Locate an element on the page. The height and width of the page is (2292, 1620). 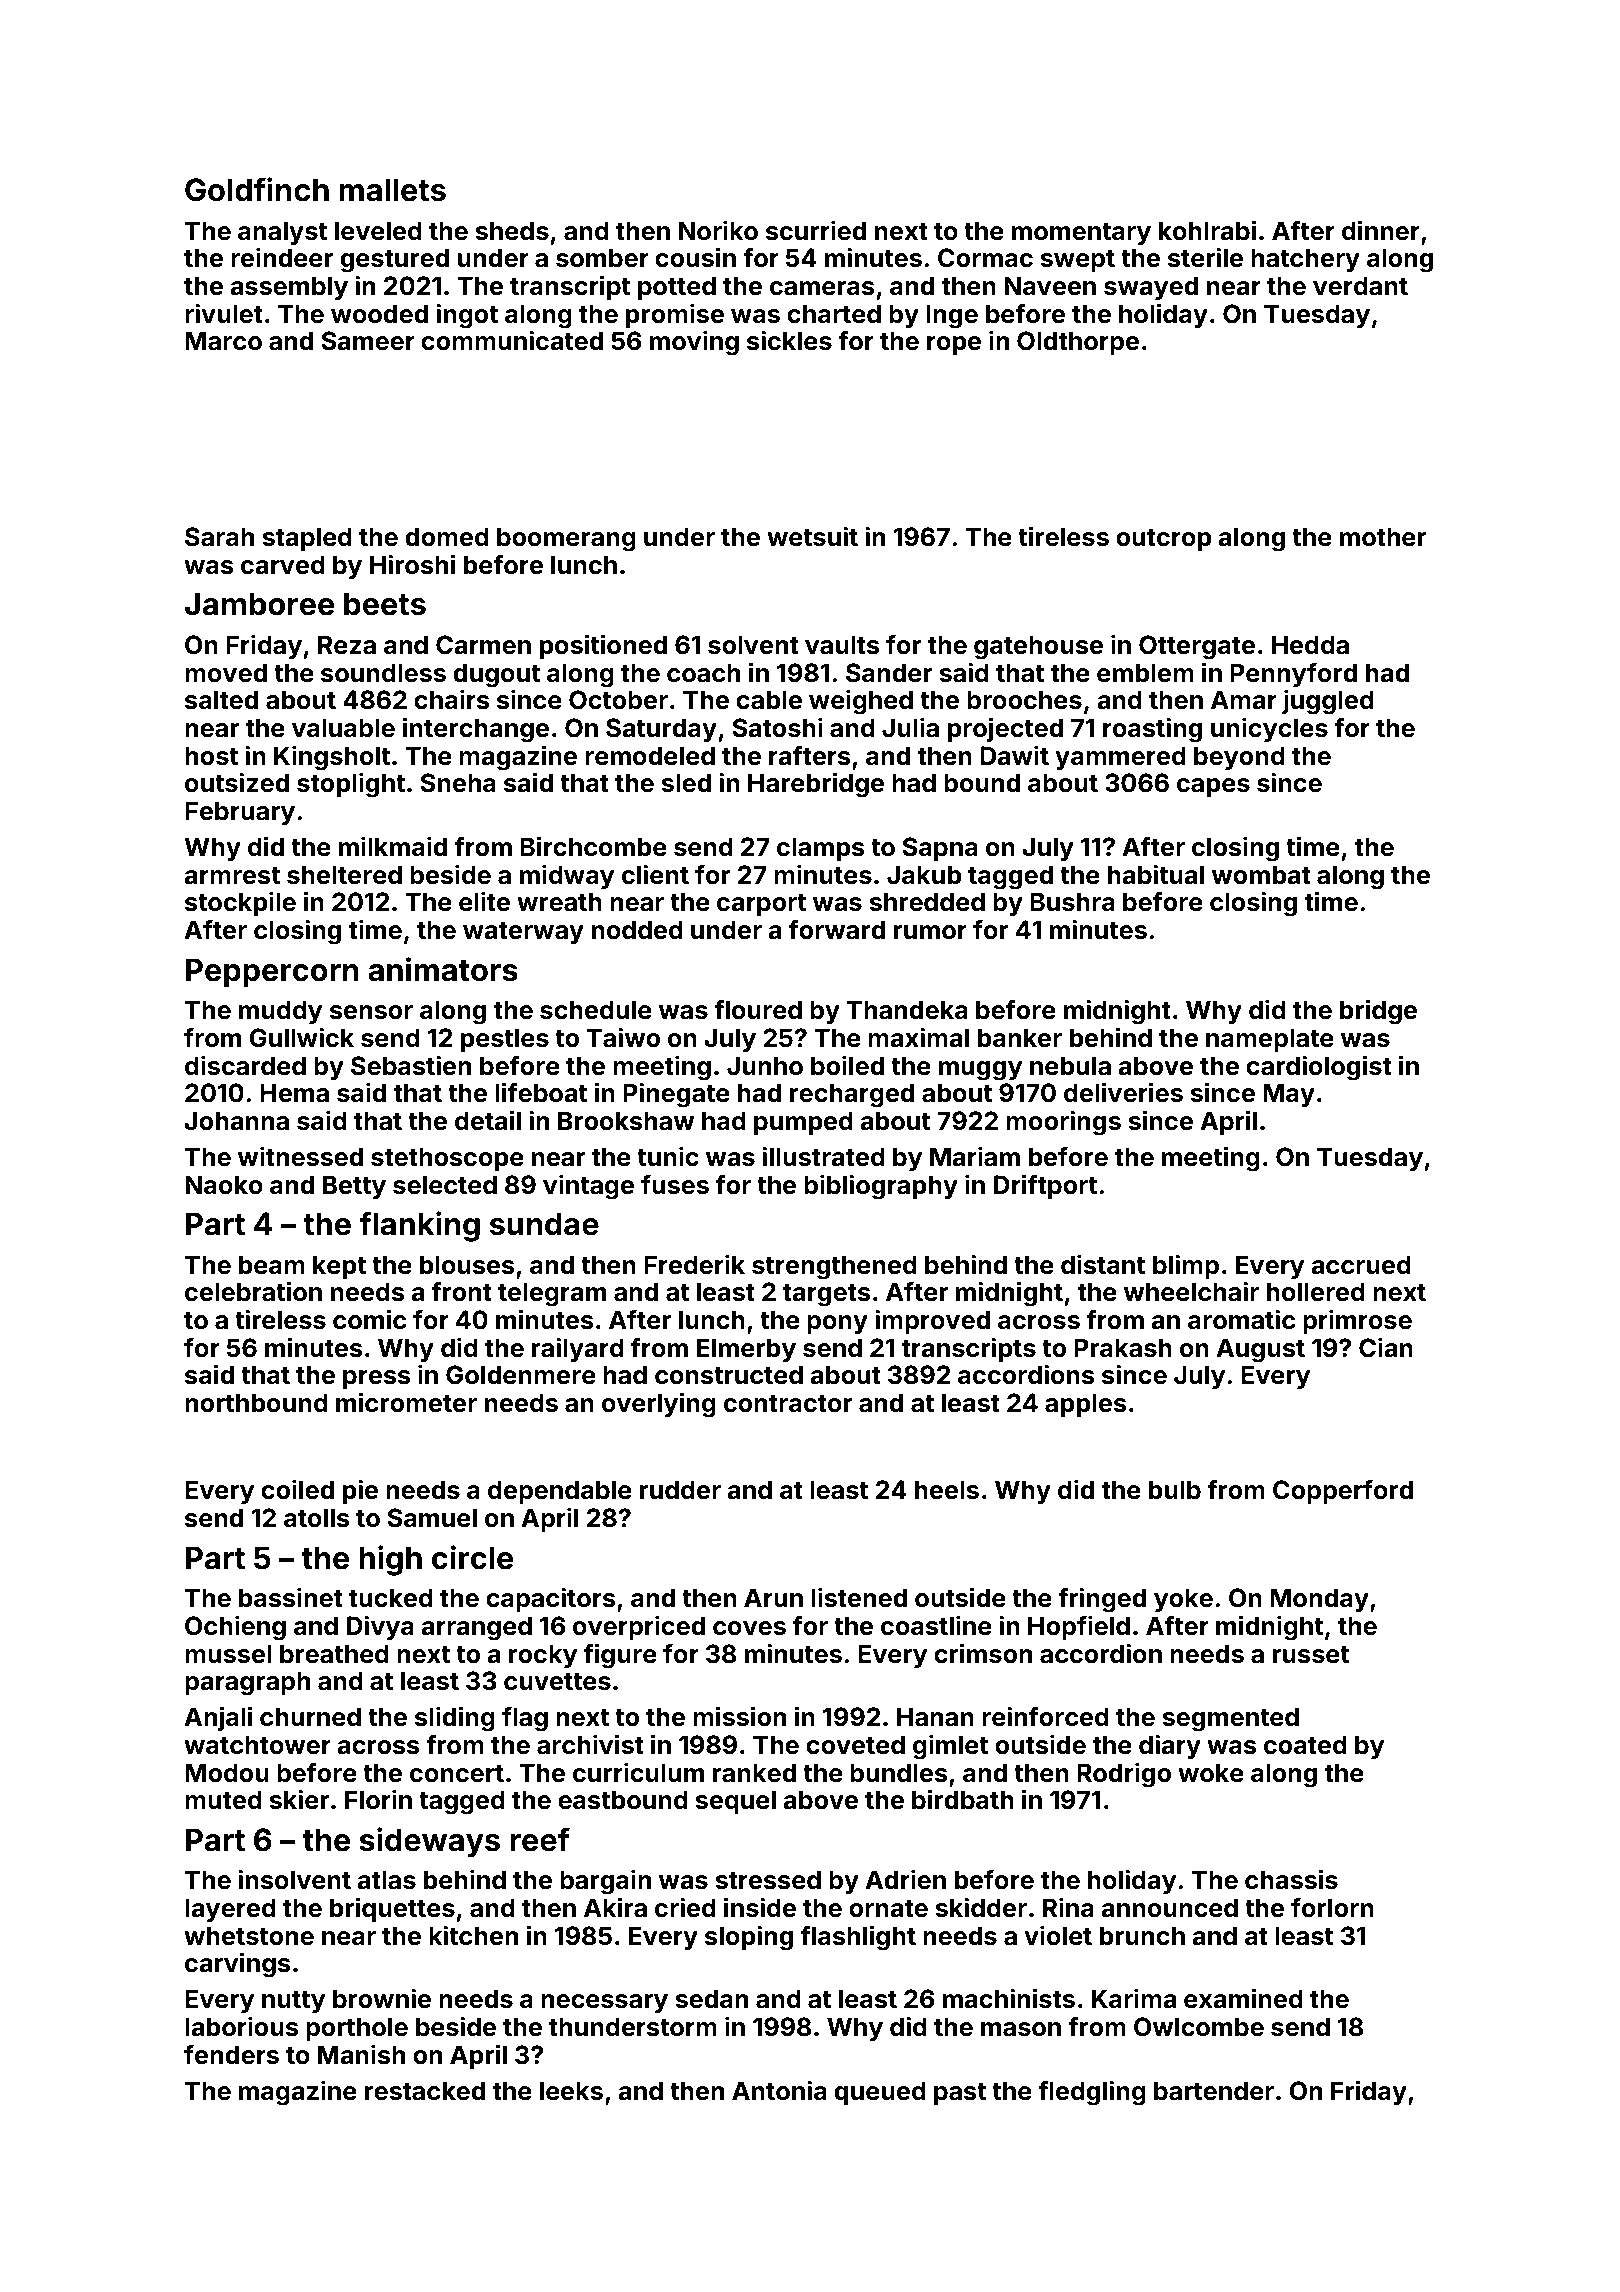
rumor is located at coordinates (930, 932).
